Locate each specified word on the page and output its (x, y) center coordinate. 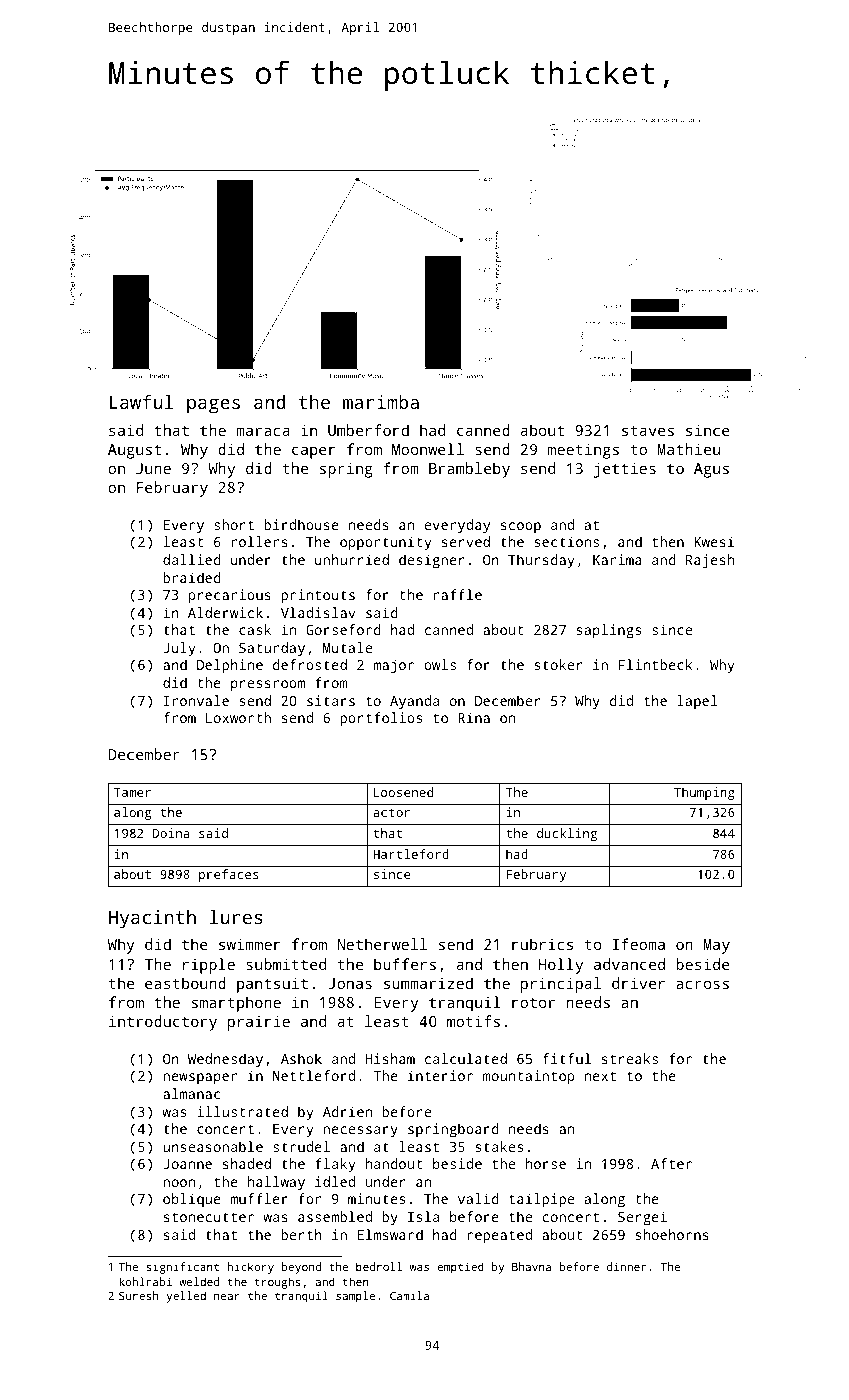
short (234, 524)
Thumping (704, 793)
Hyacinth (152, 919)
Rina (474, 717)
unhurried (352, 559)
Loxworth (238, 717)
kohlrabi (145, 1281)
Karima (617, 559)
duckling (567, 834)
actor (391, 812)
